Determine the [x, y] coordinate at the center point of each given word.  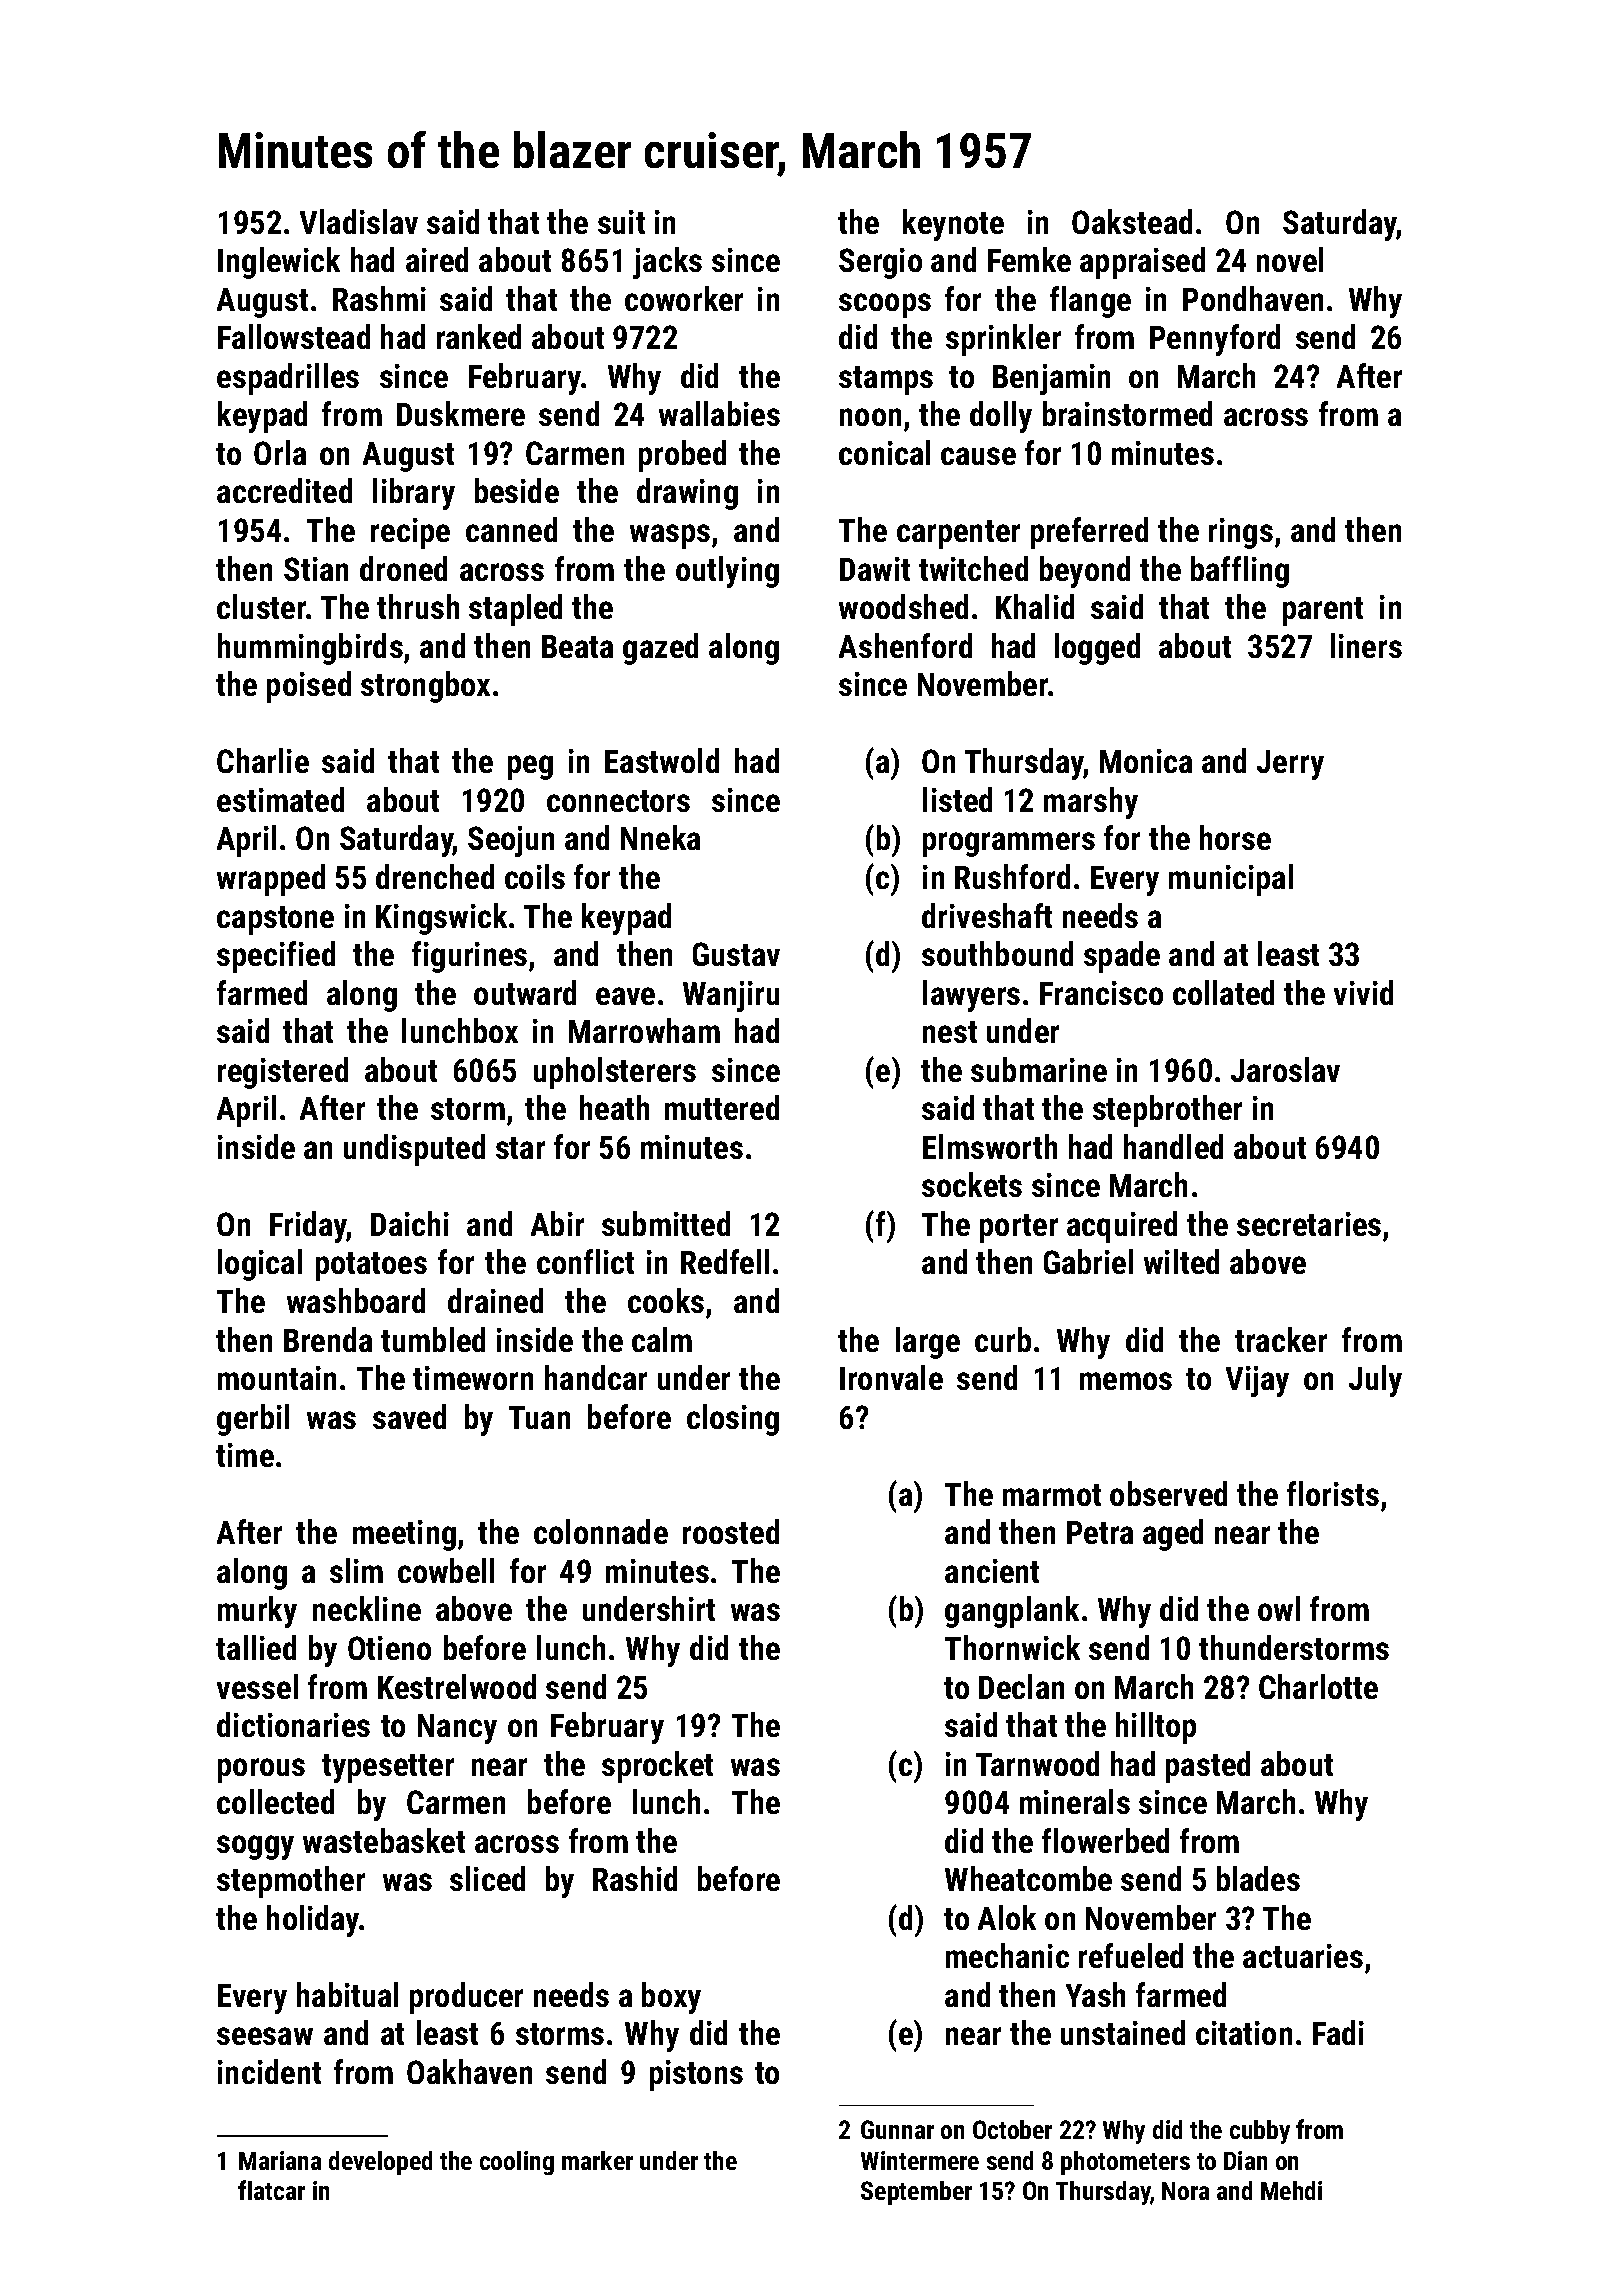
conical [884, 452]
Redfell [725, 1261]
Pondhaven [1253, 298]
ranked [479, 336]
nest [950, 1032]
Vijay [1257, 1381]
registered [283, 1073]
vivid [1363, 992]
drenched [435, 876]
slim [356, 1570]
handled [1173, 1146]
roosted [731, 1531]
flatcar [271, 2190]
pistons [696, 2075]
